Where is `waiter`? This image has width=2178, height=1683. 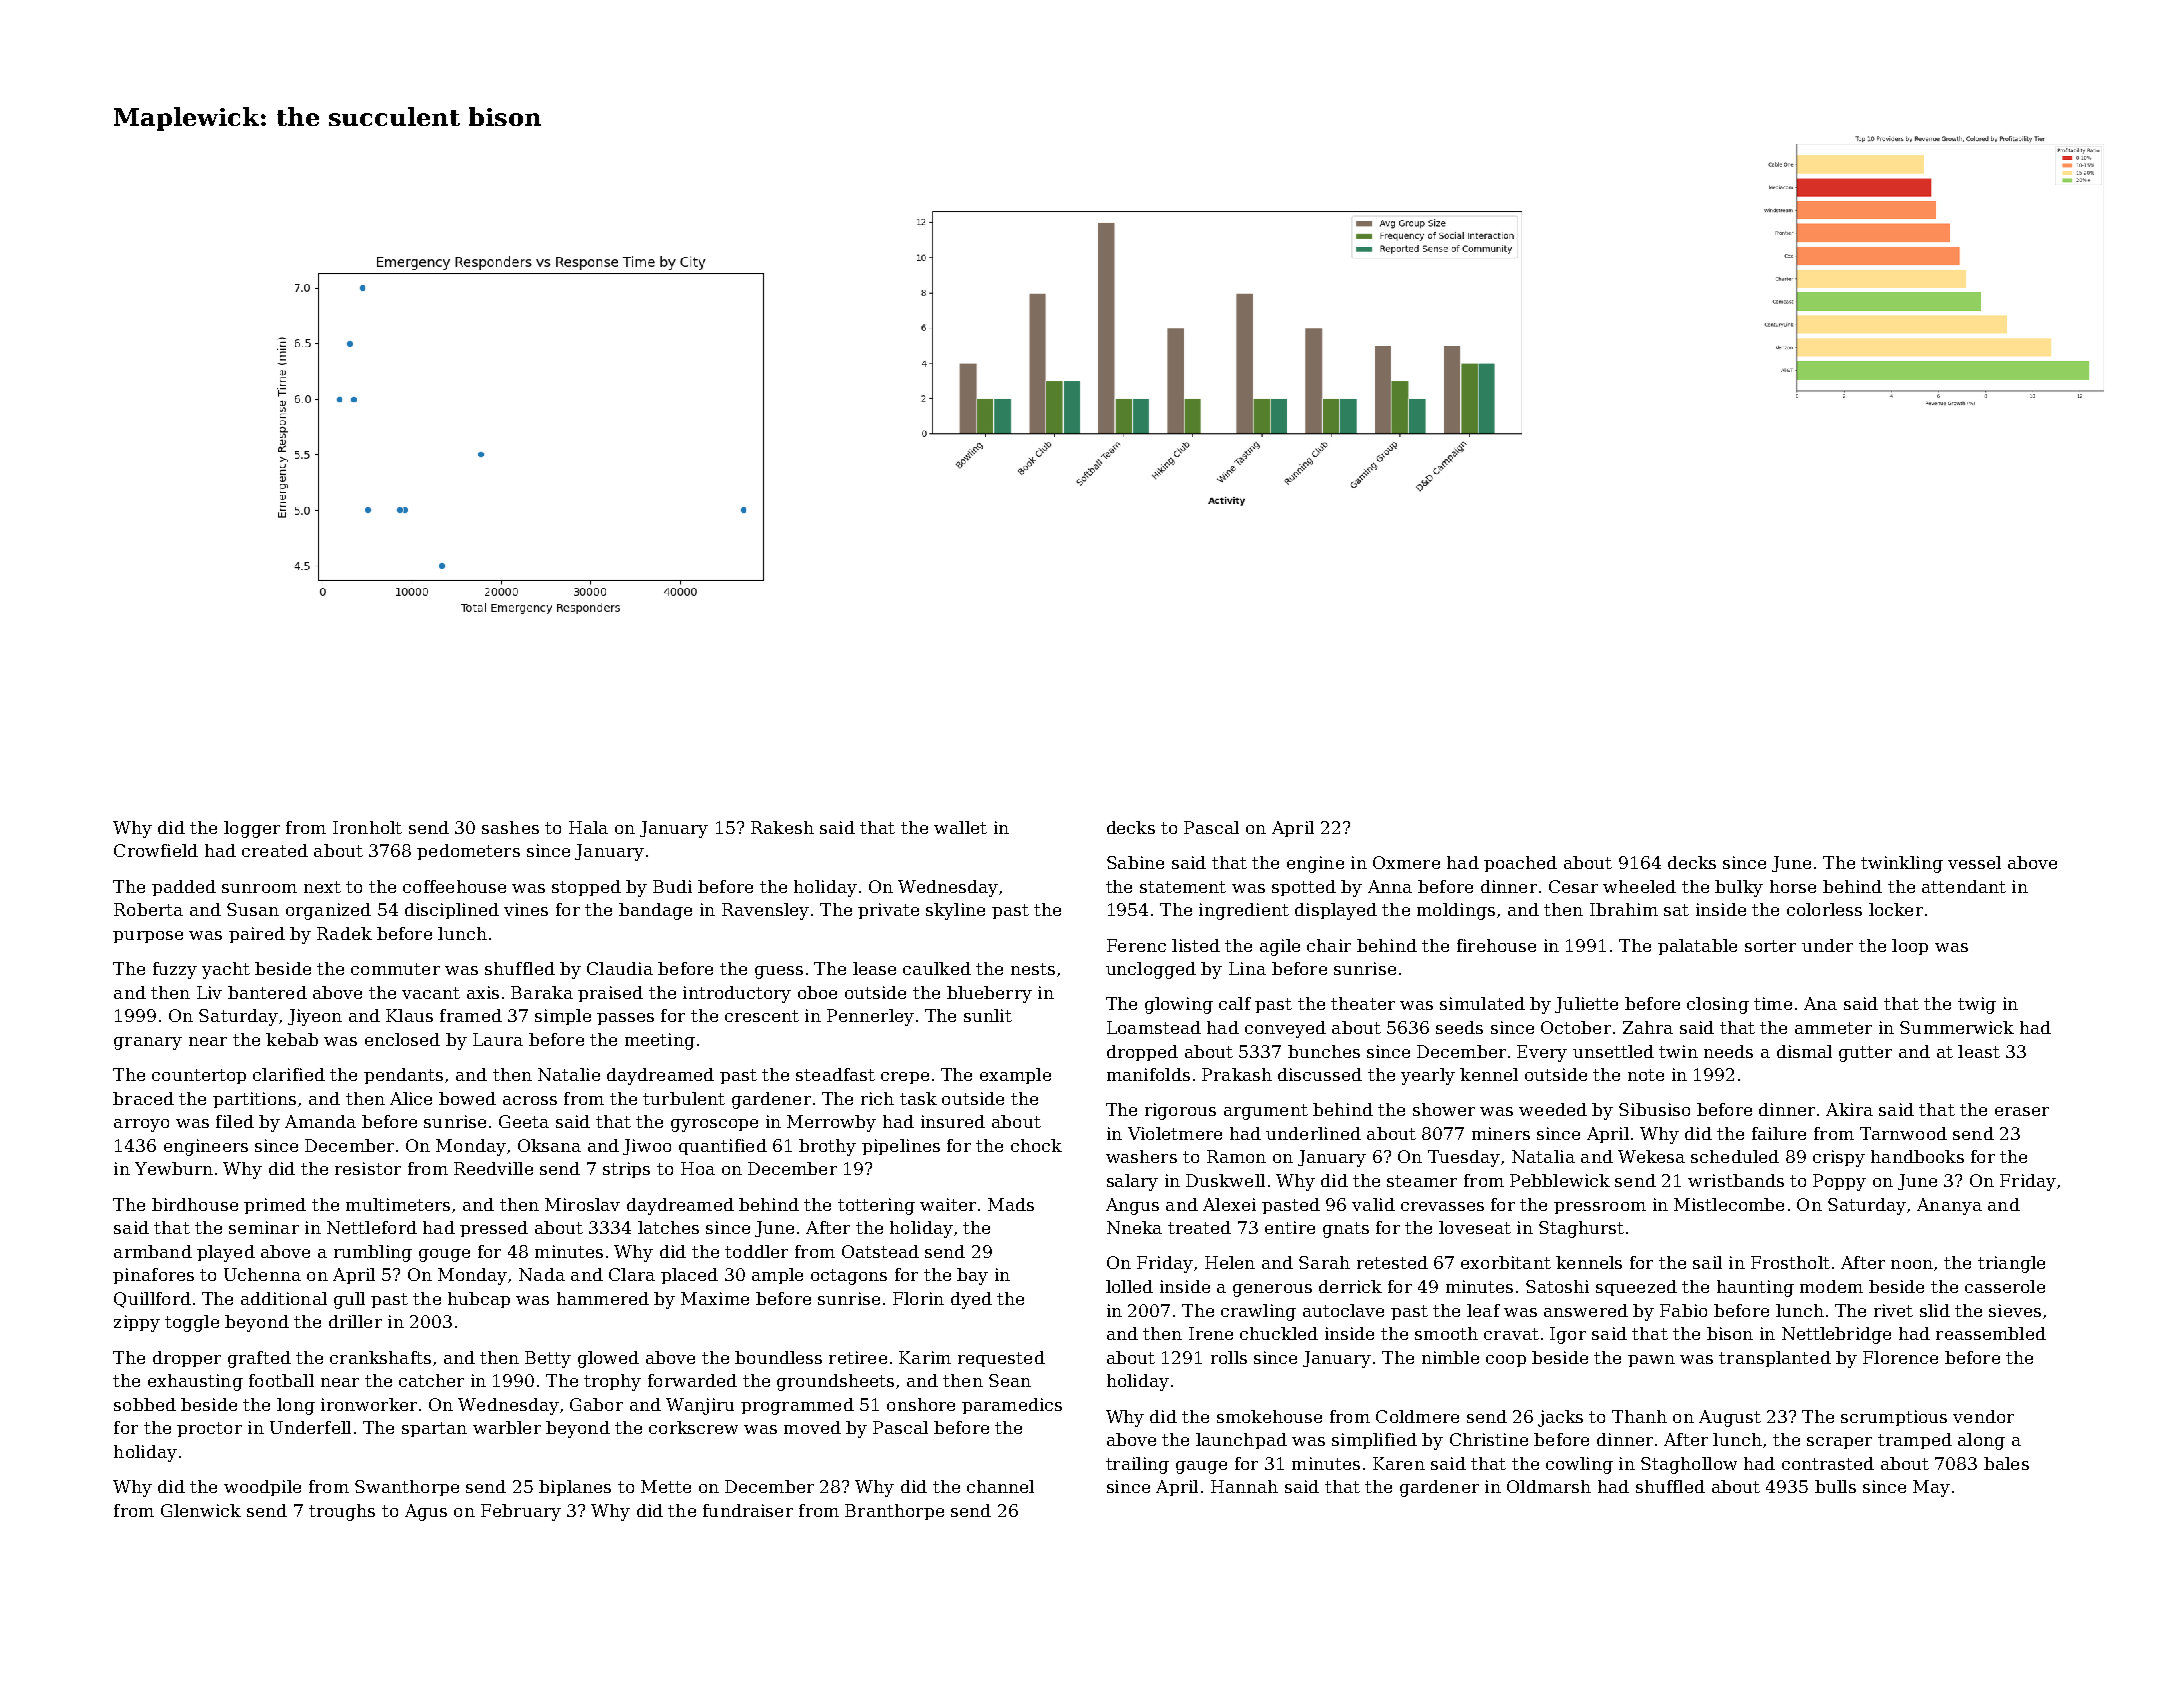 waiter is located at coordinates (948, 1204).
